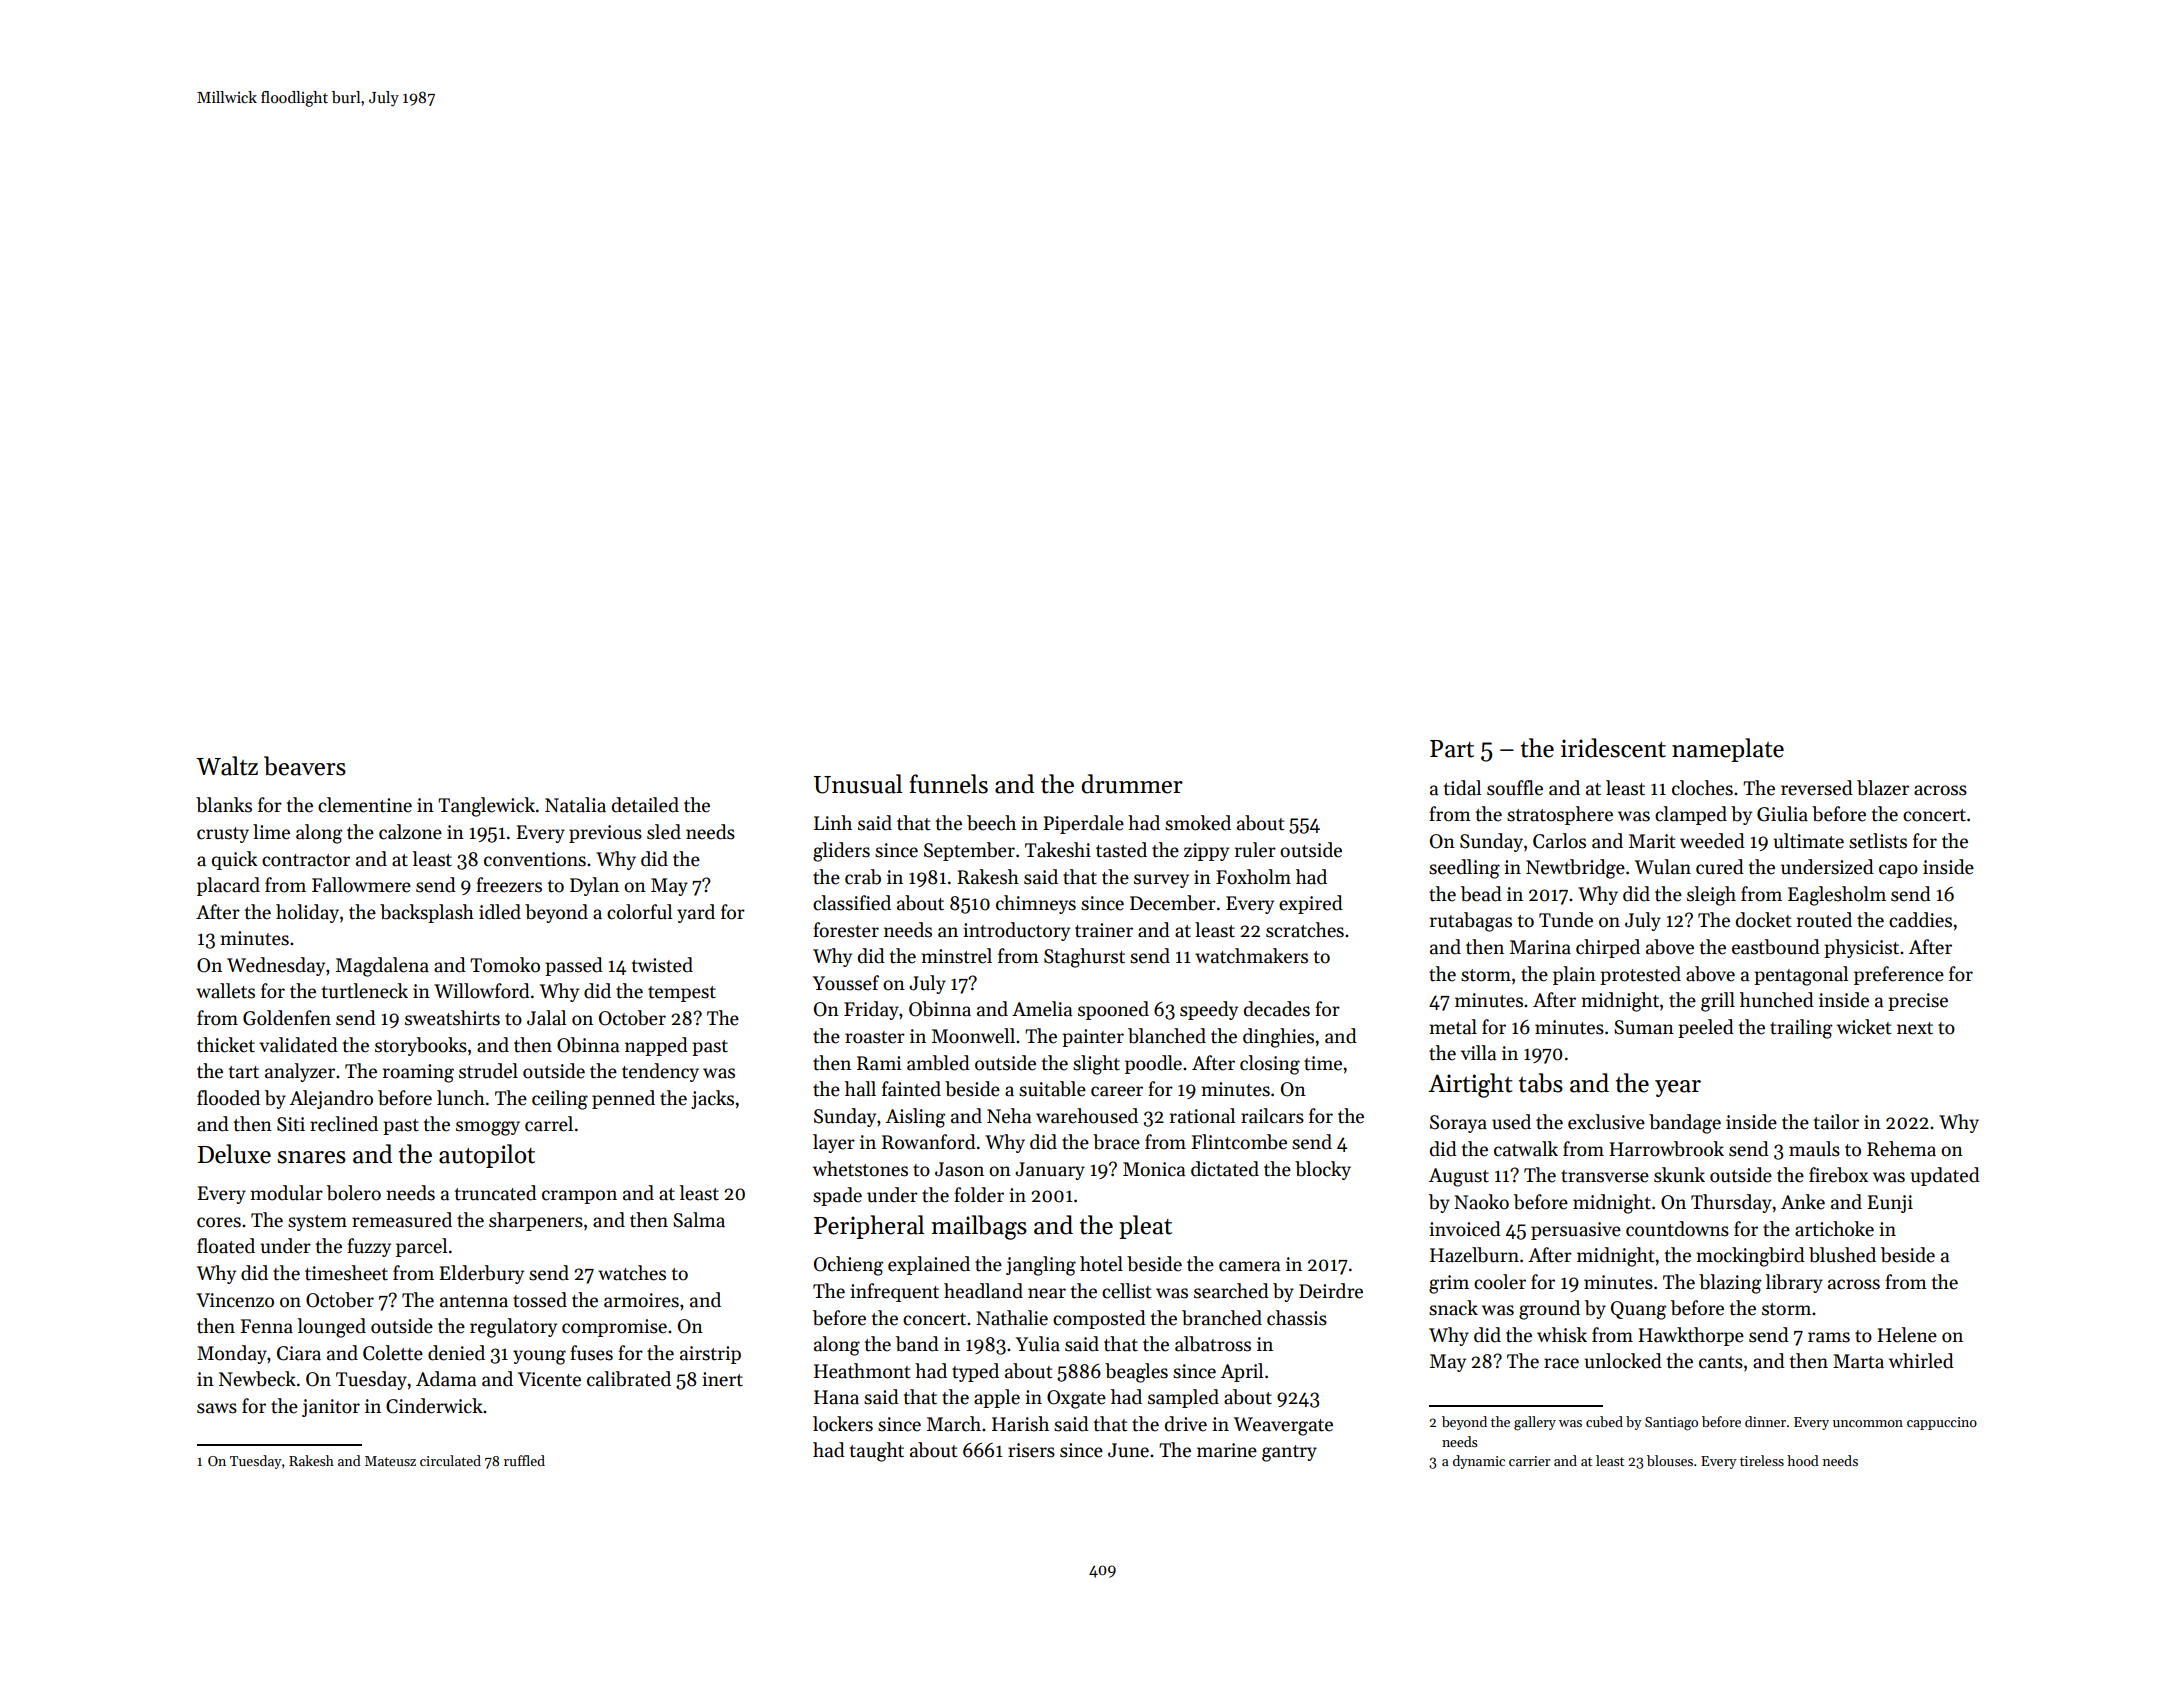 Image resolution: width=2178 pixels, height=1683 pixels. I want to click on nameplate, so click(1728, 750).
